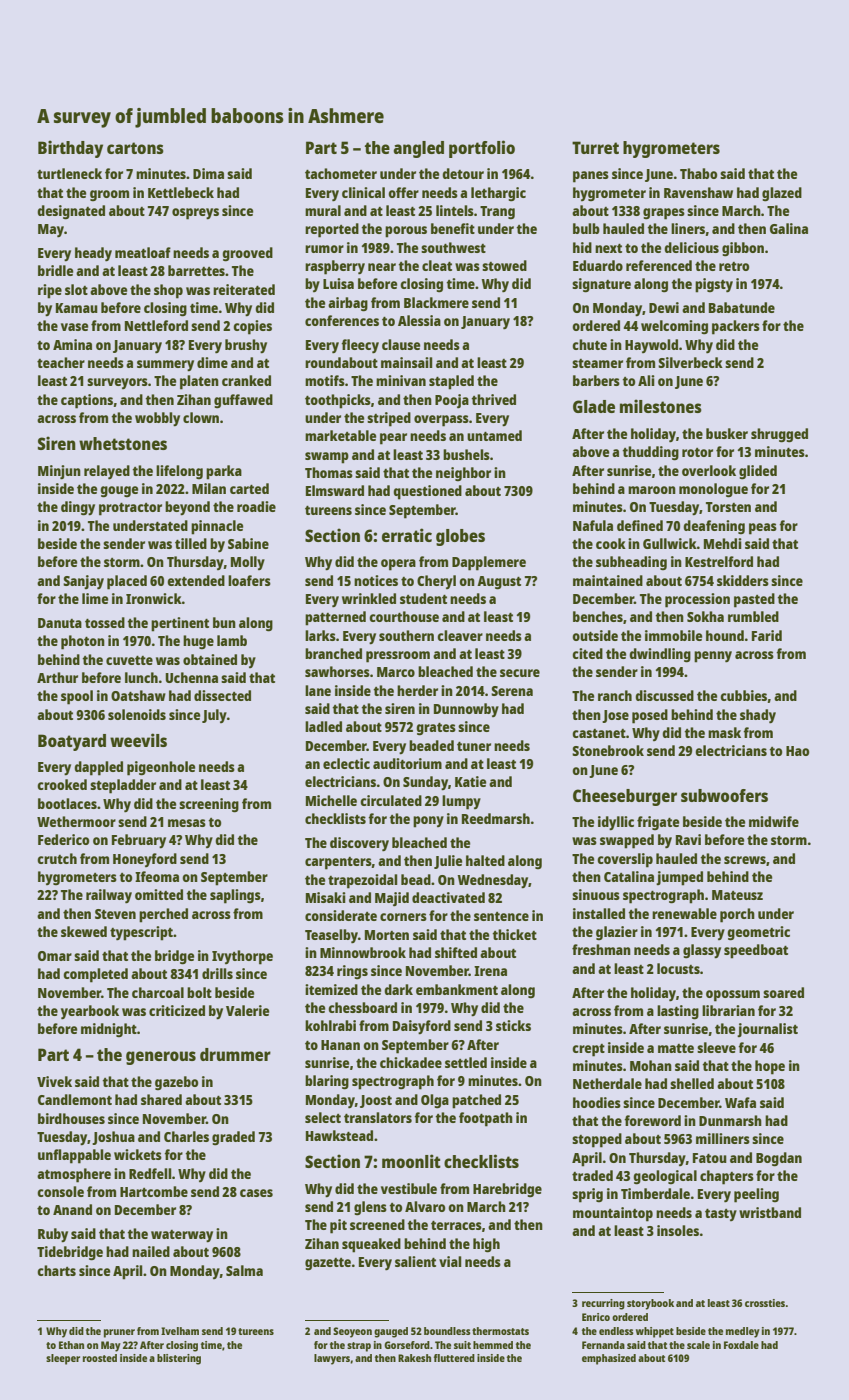 Image resolution: width=849 pixels, height=1400 pixels. I want to click on barrettes, so click(196, 270).
